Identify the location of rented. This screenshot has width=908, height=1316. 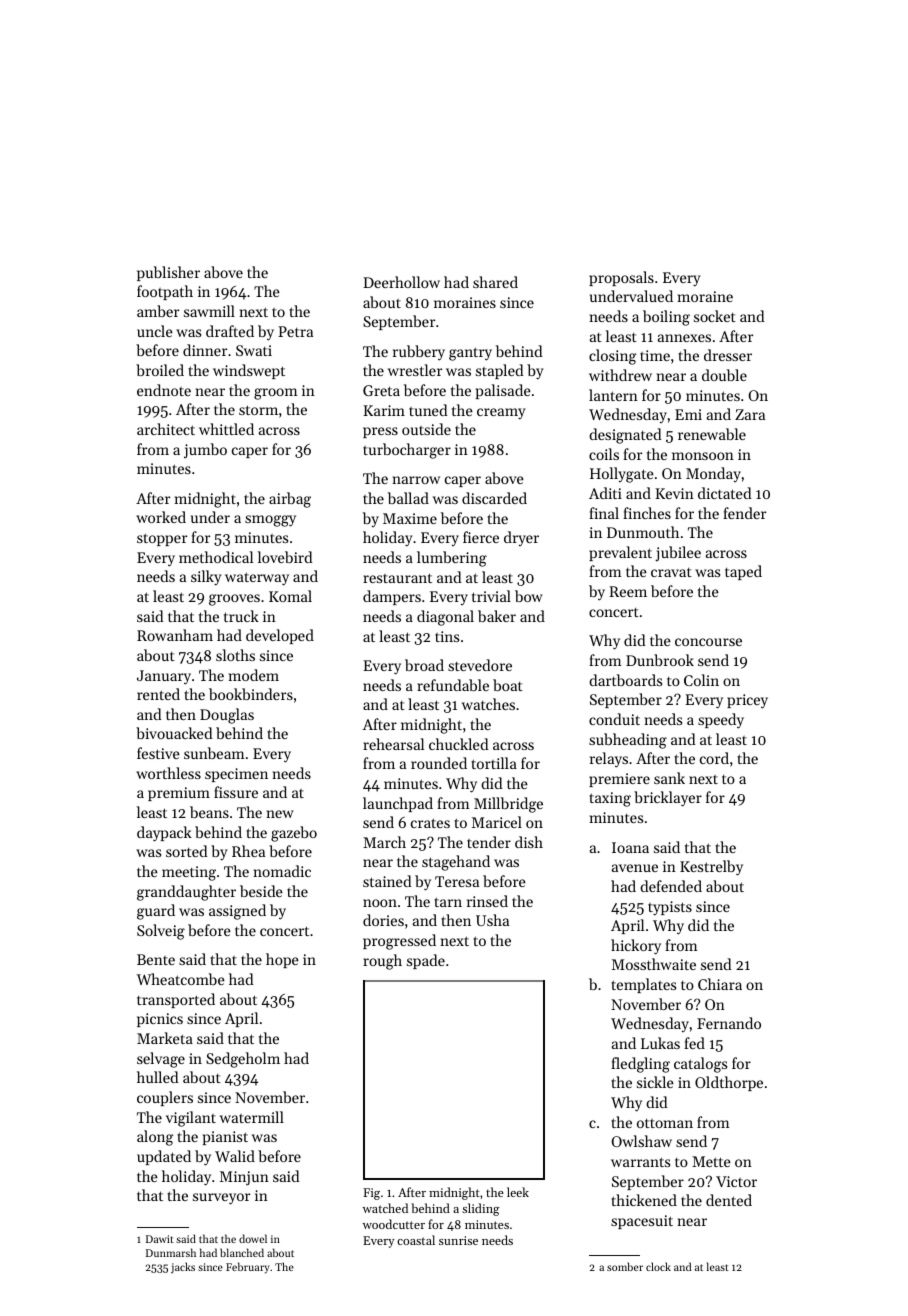
(158, 694).
